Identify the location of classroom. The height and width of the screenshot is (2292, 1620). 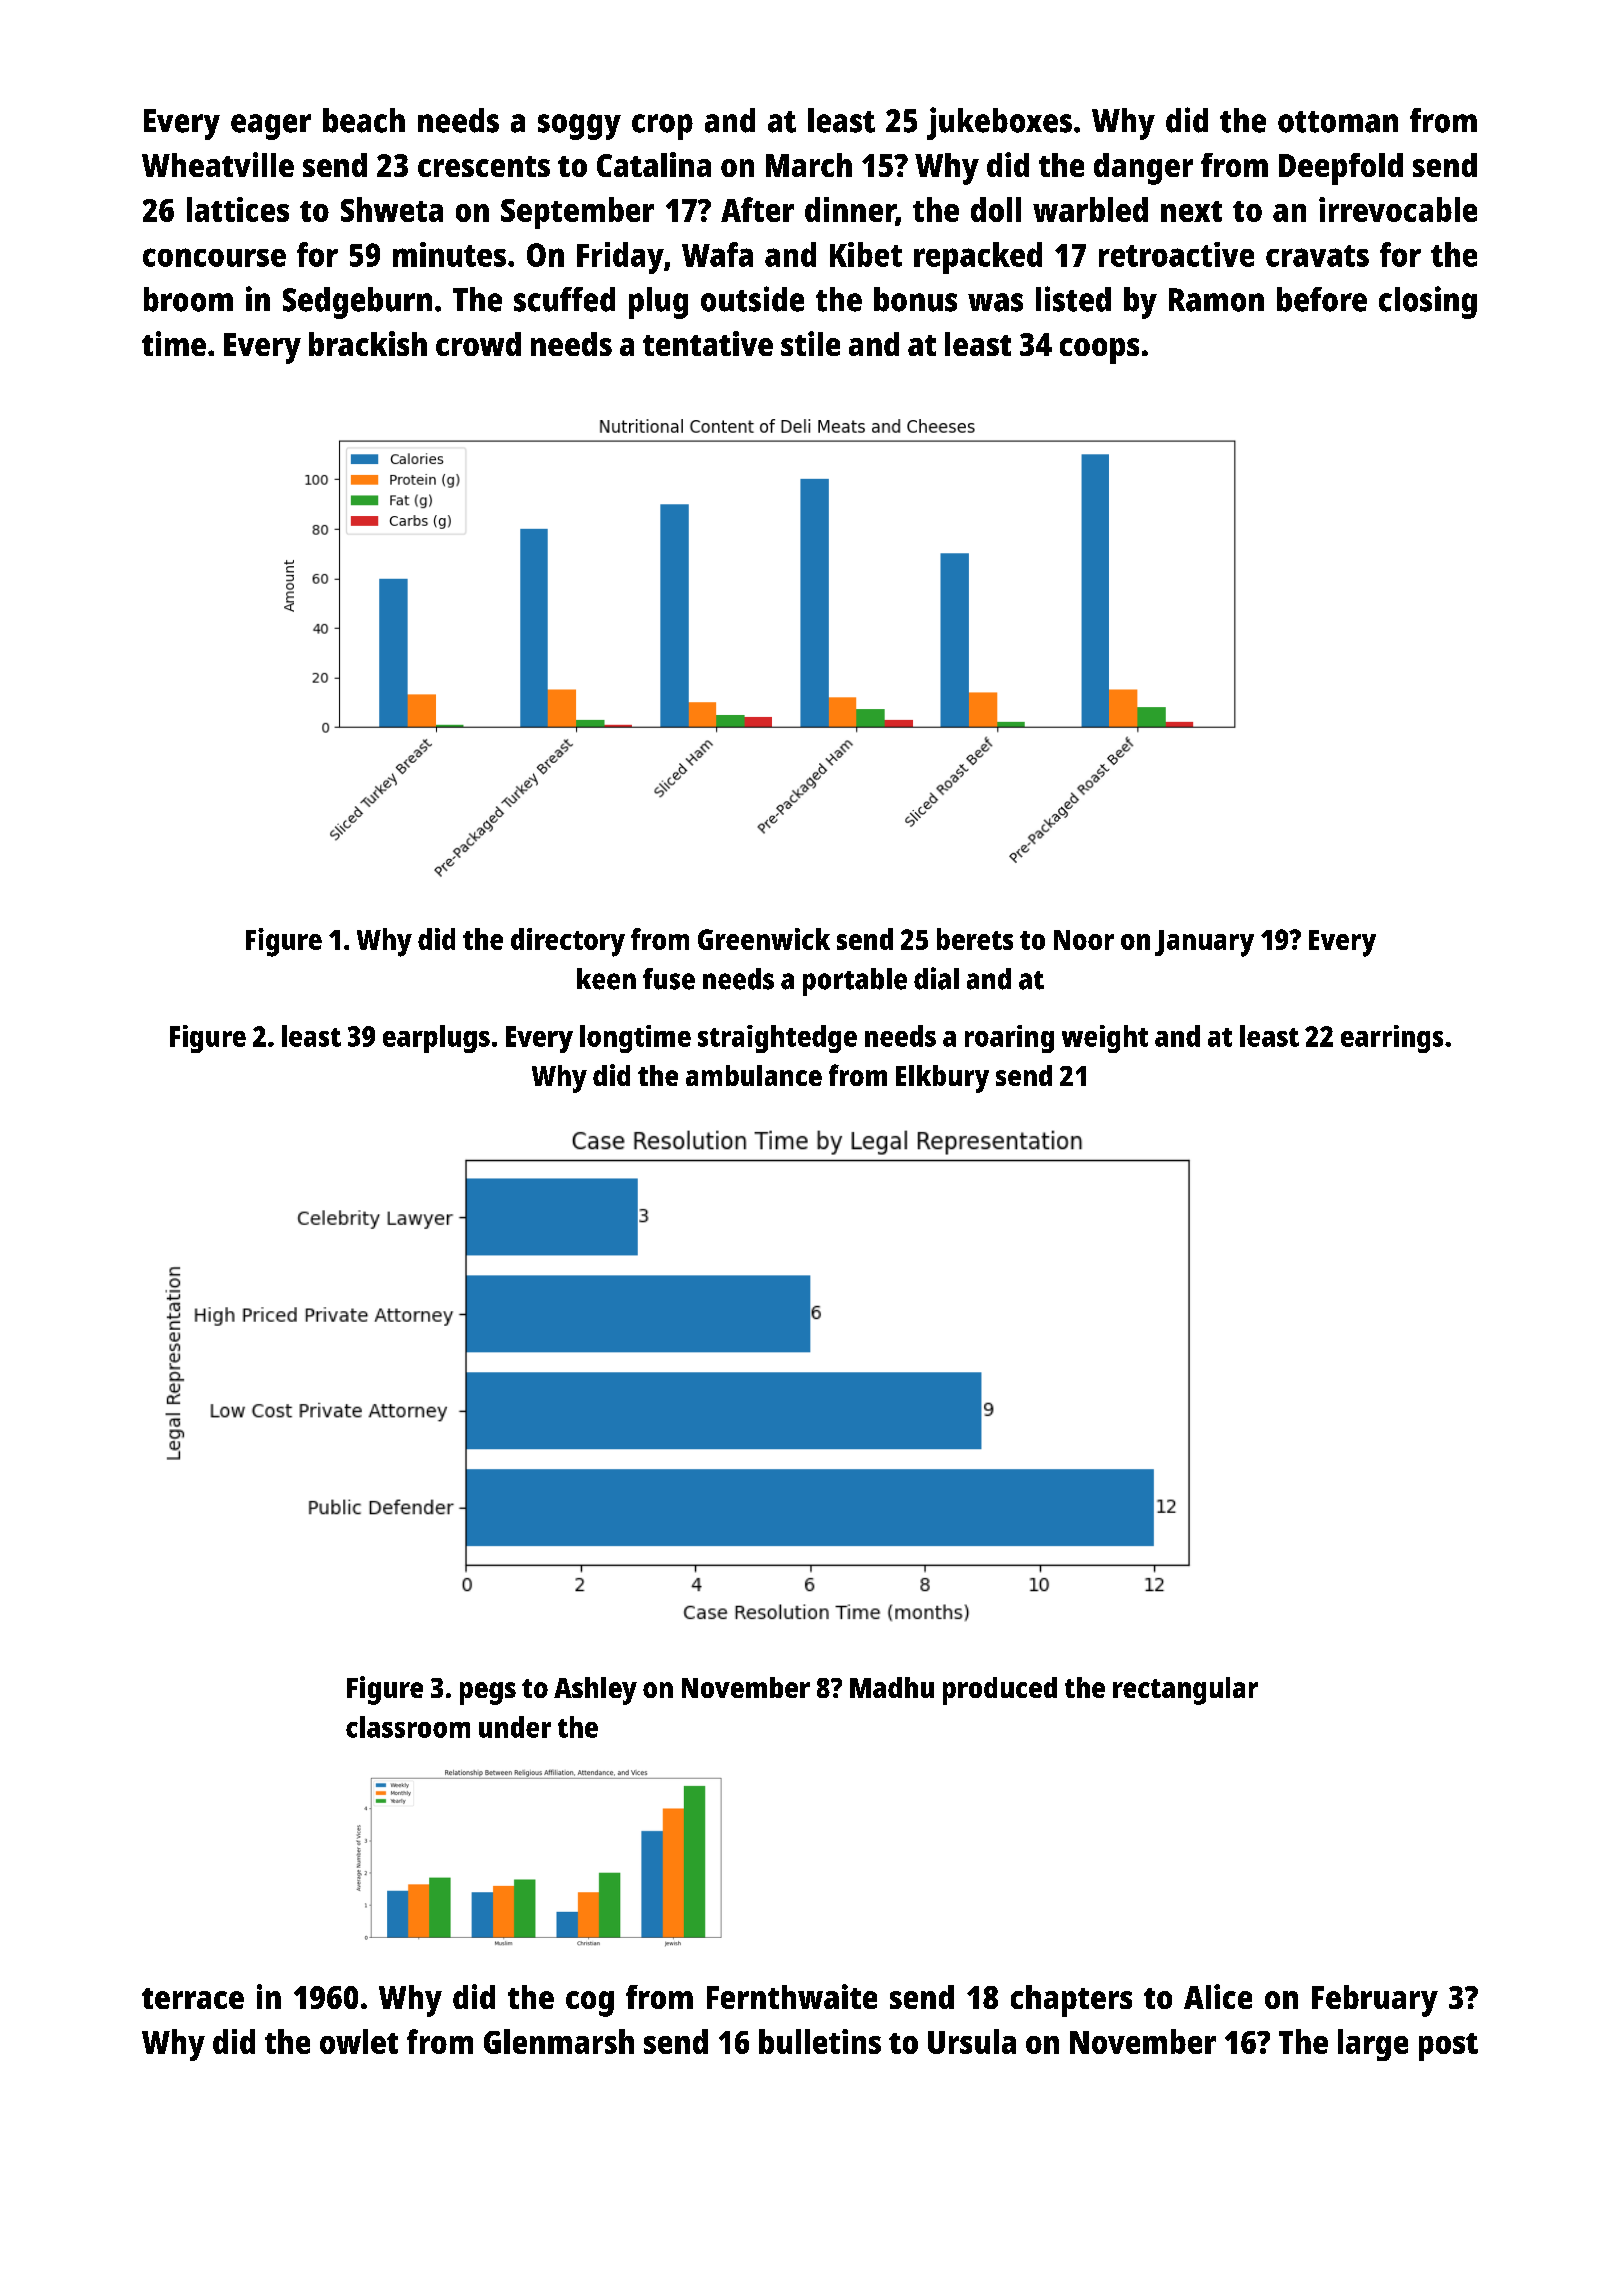
(408, 1727).
